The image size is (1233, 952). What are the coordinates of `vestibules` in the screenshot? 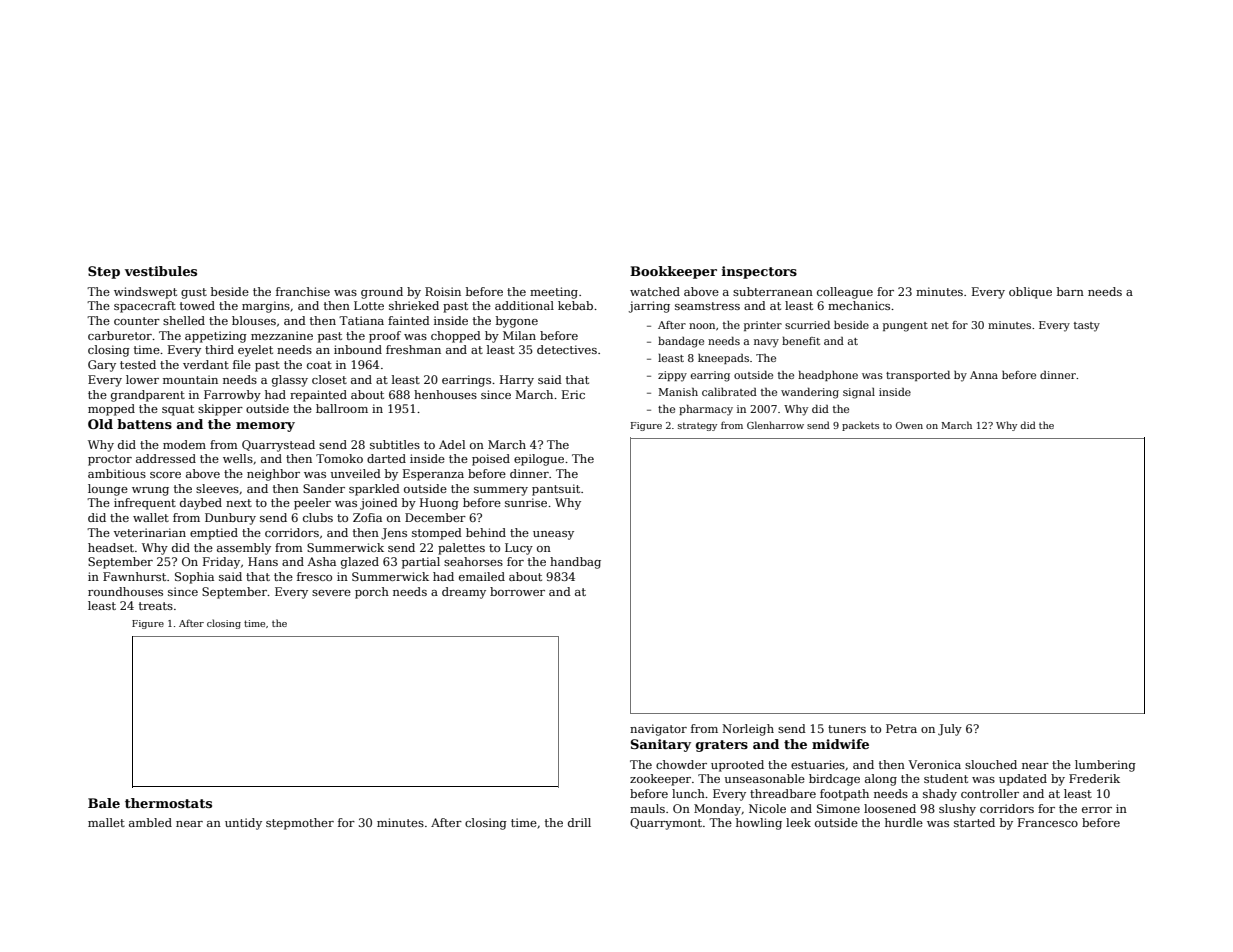 It's located at (161, 271).
